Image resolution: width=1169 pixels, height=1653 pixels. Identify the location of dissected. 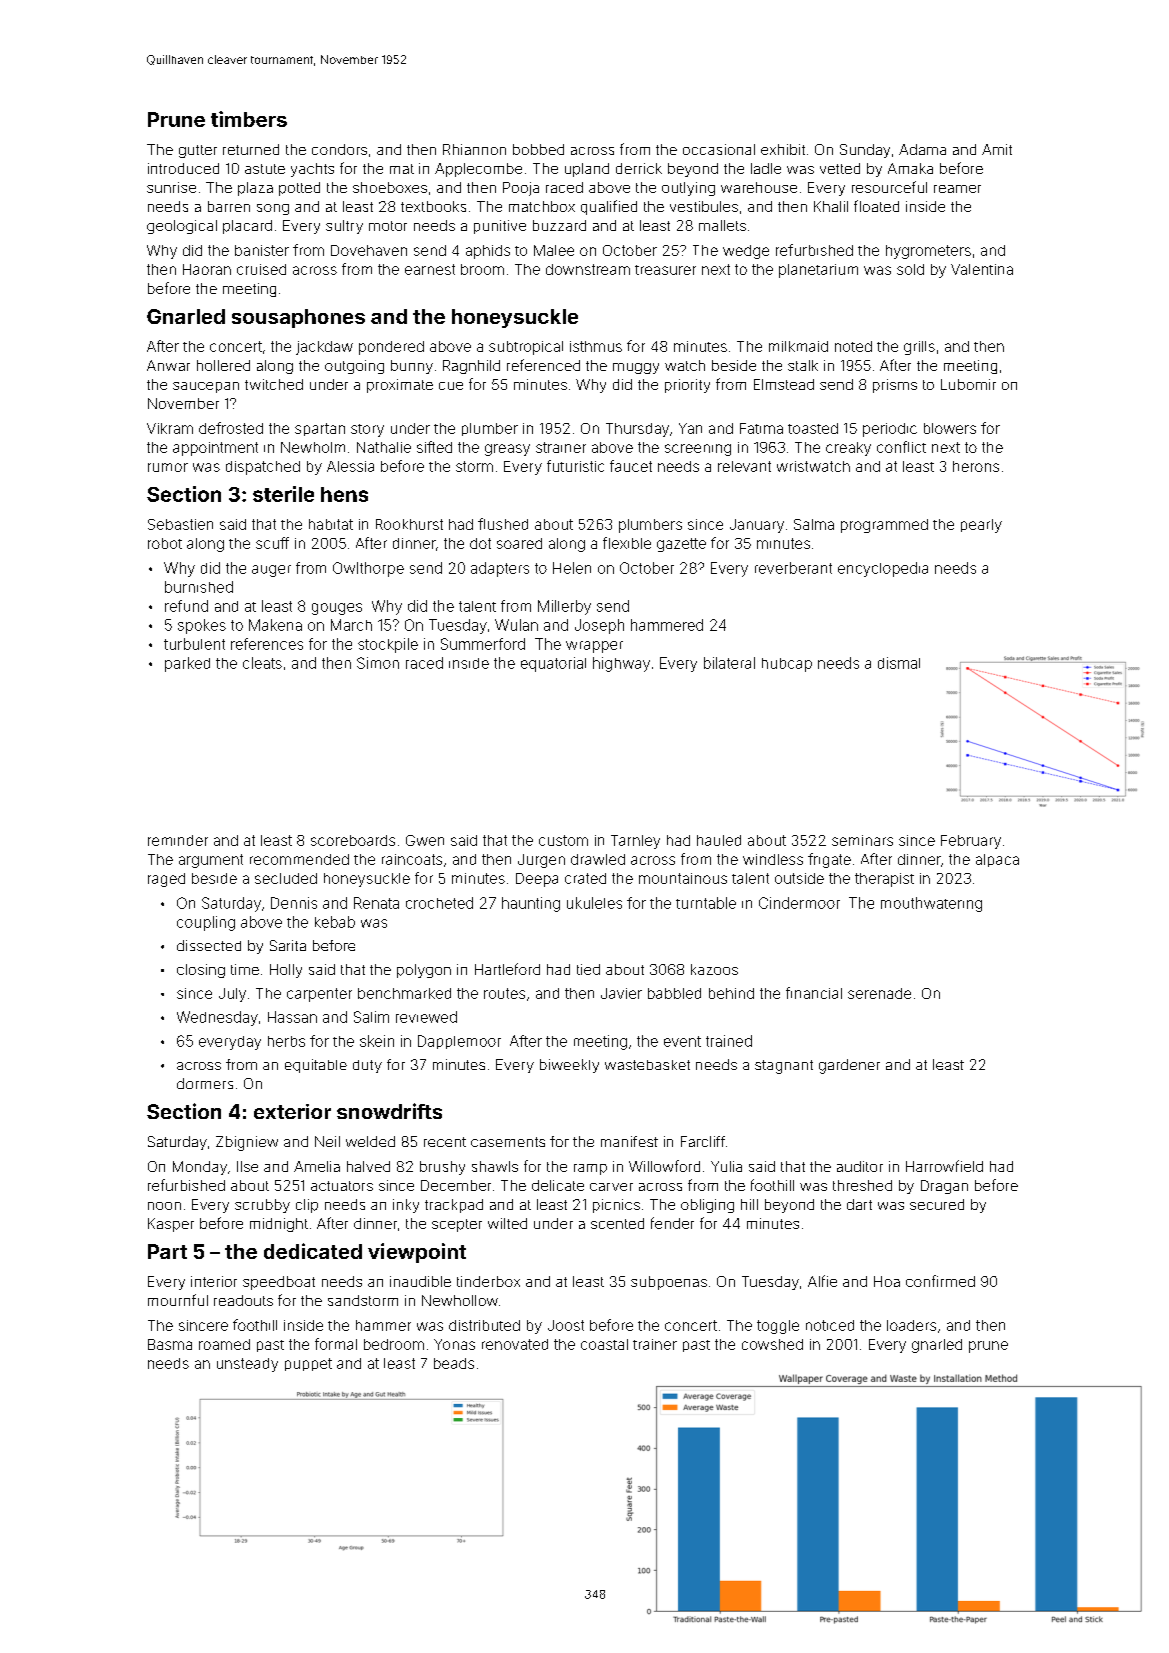
(209, 945).
